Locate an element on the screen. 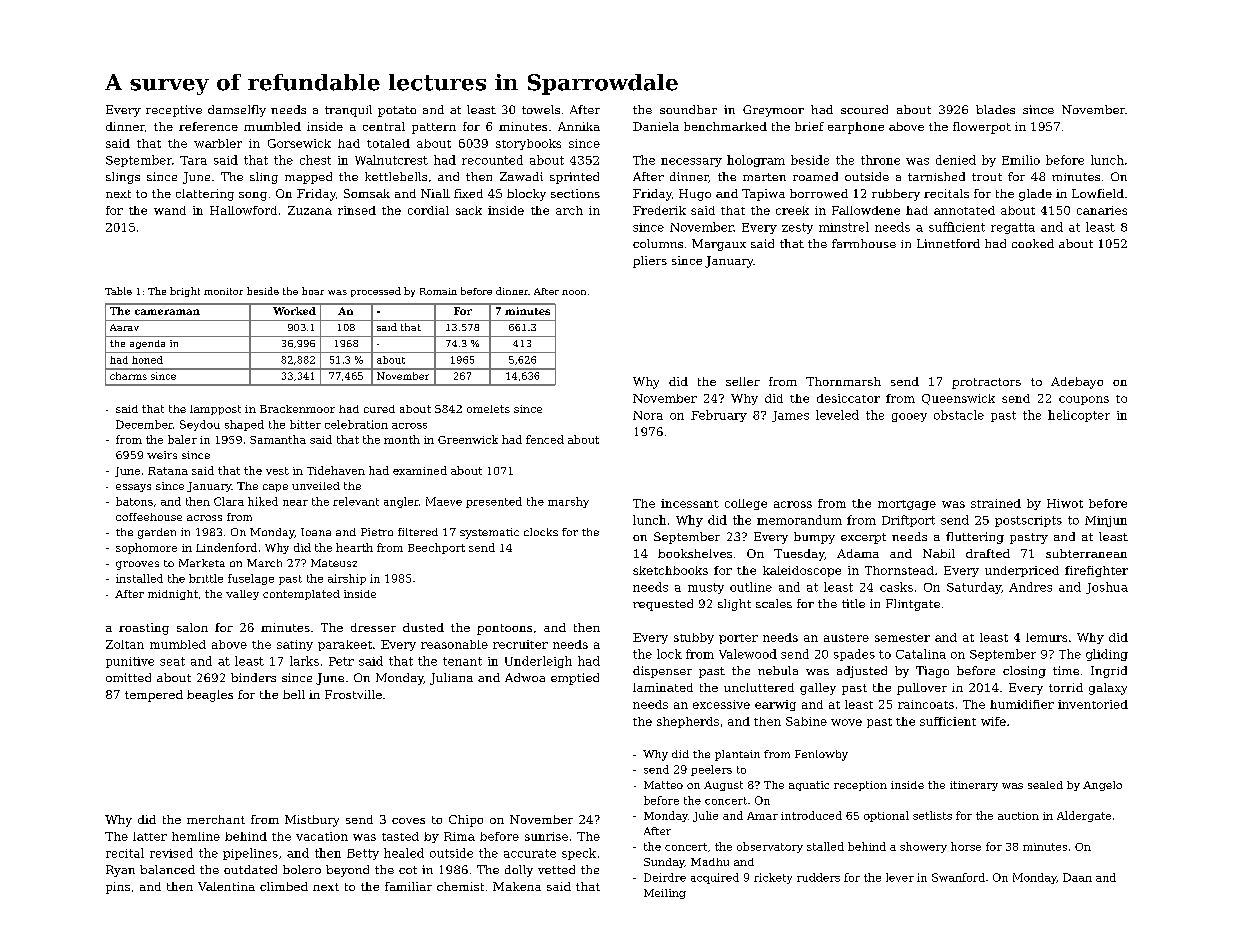  wife is located at coordinates (993, 721).
